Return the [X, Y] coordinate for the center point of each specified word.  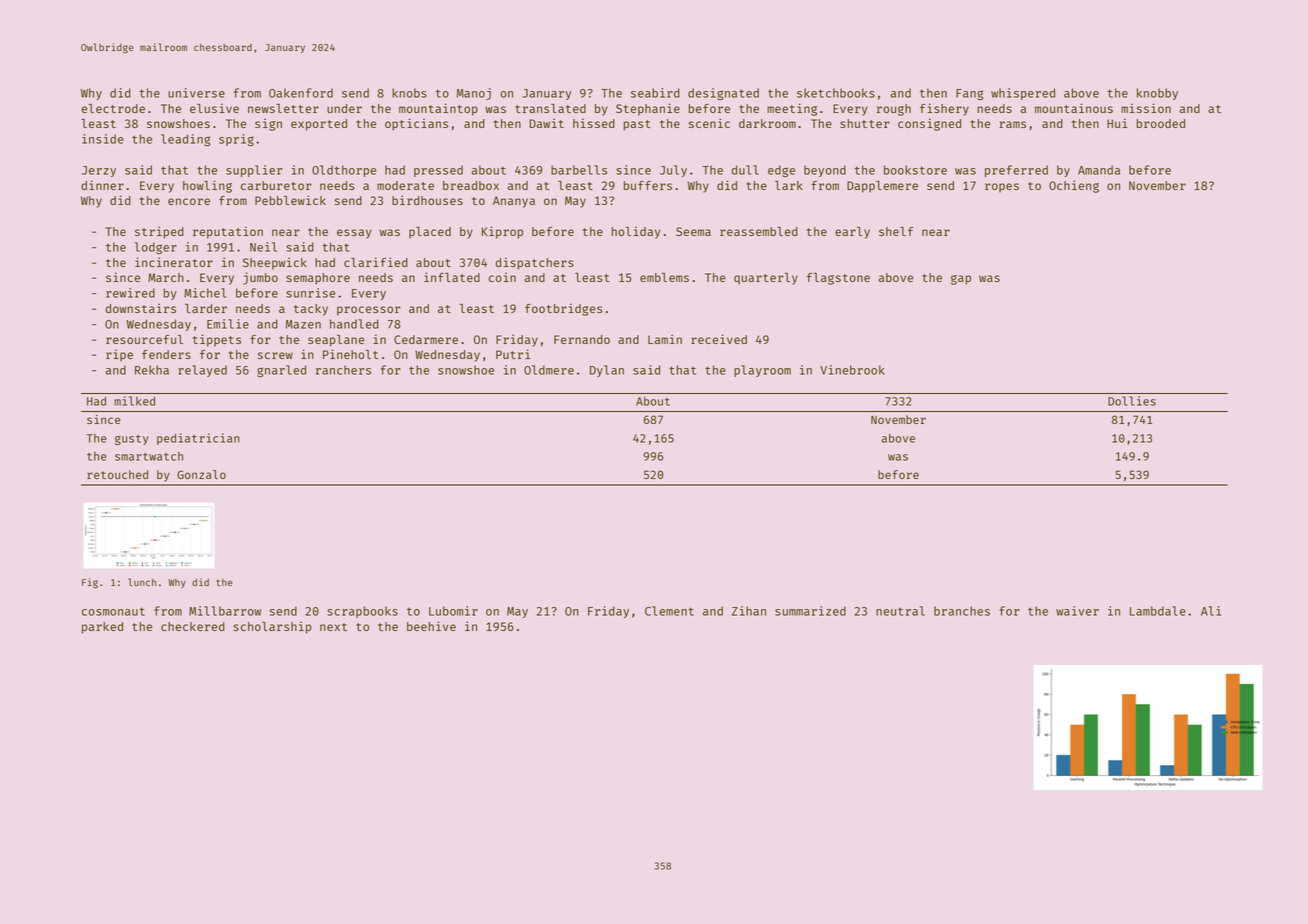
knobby [1157, 94]
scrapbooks [362, 612]
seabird [655, 93]
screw [275, 355]
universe [196, 93]
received [719, 339]
